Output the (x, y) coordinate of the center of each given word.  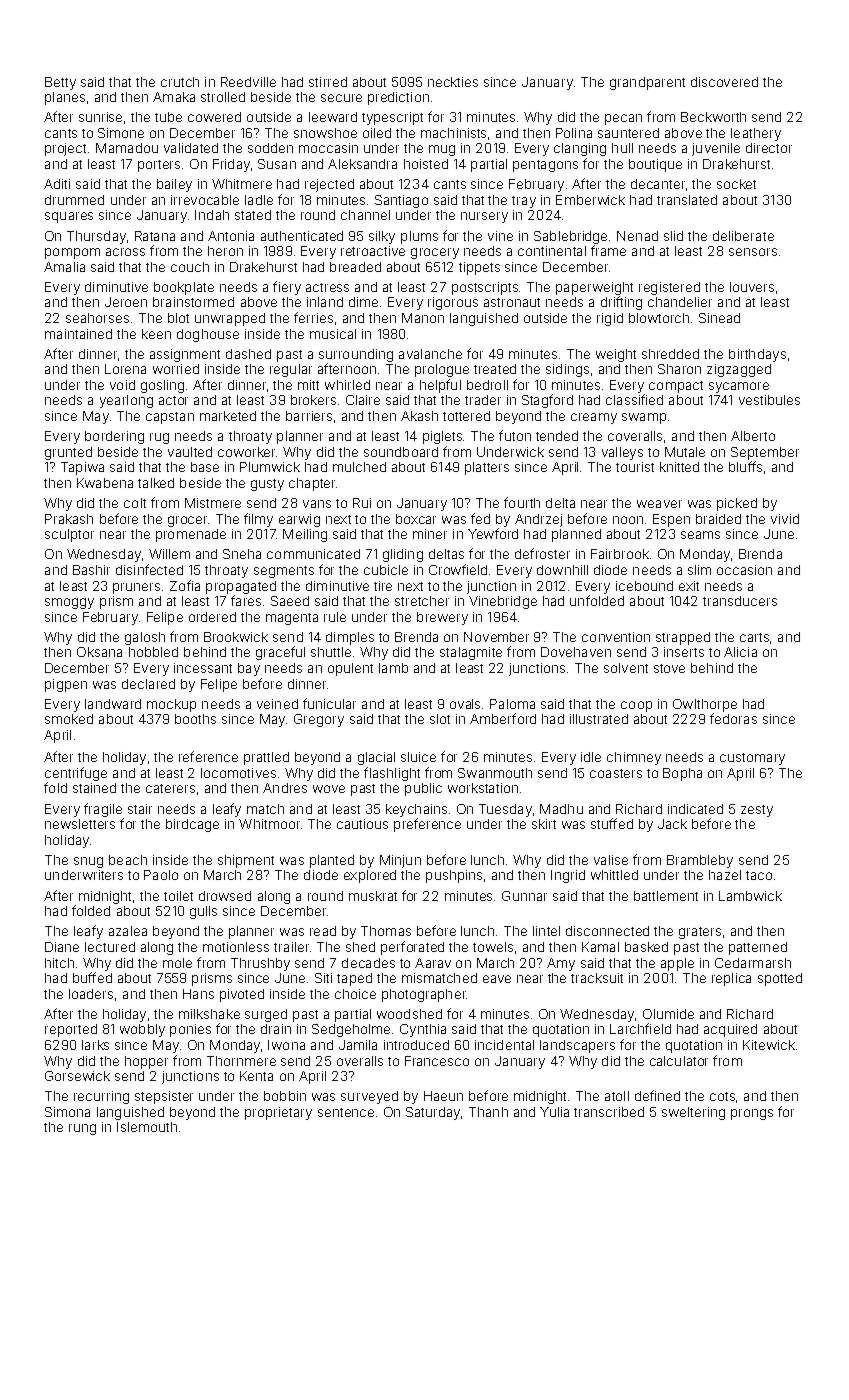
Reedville (248, 82)
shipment (246, 861)
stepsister (164, 1097)
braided (718, 519)
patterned (758, 948)
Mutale (685, 452)
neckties (453, 82)
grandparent (647, 83)
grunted (68, 453)
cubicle (386, 570)
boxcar (416, 519)
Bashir (91, 570)
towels (493, 947)
